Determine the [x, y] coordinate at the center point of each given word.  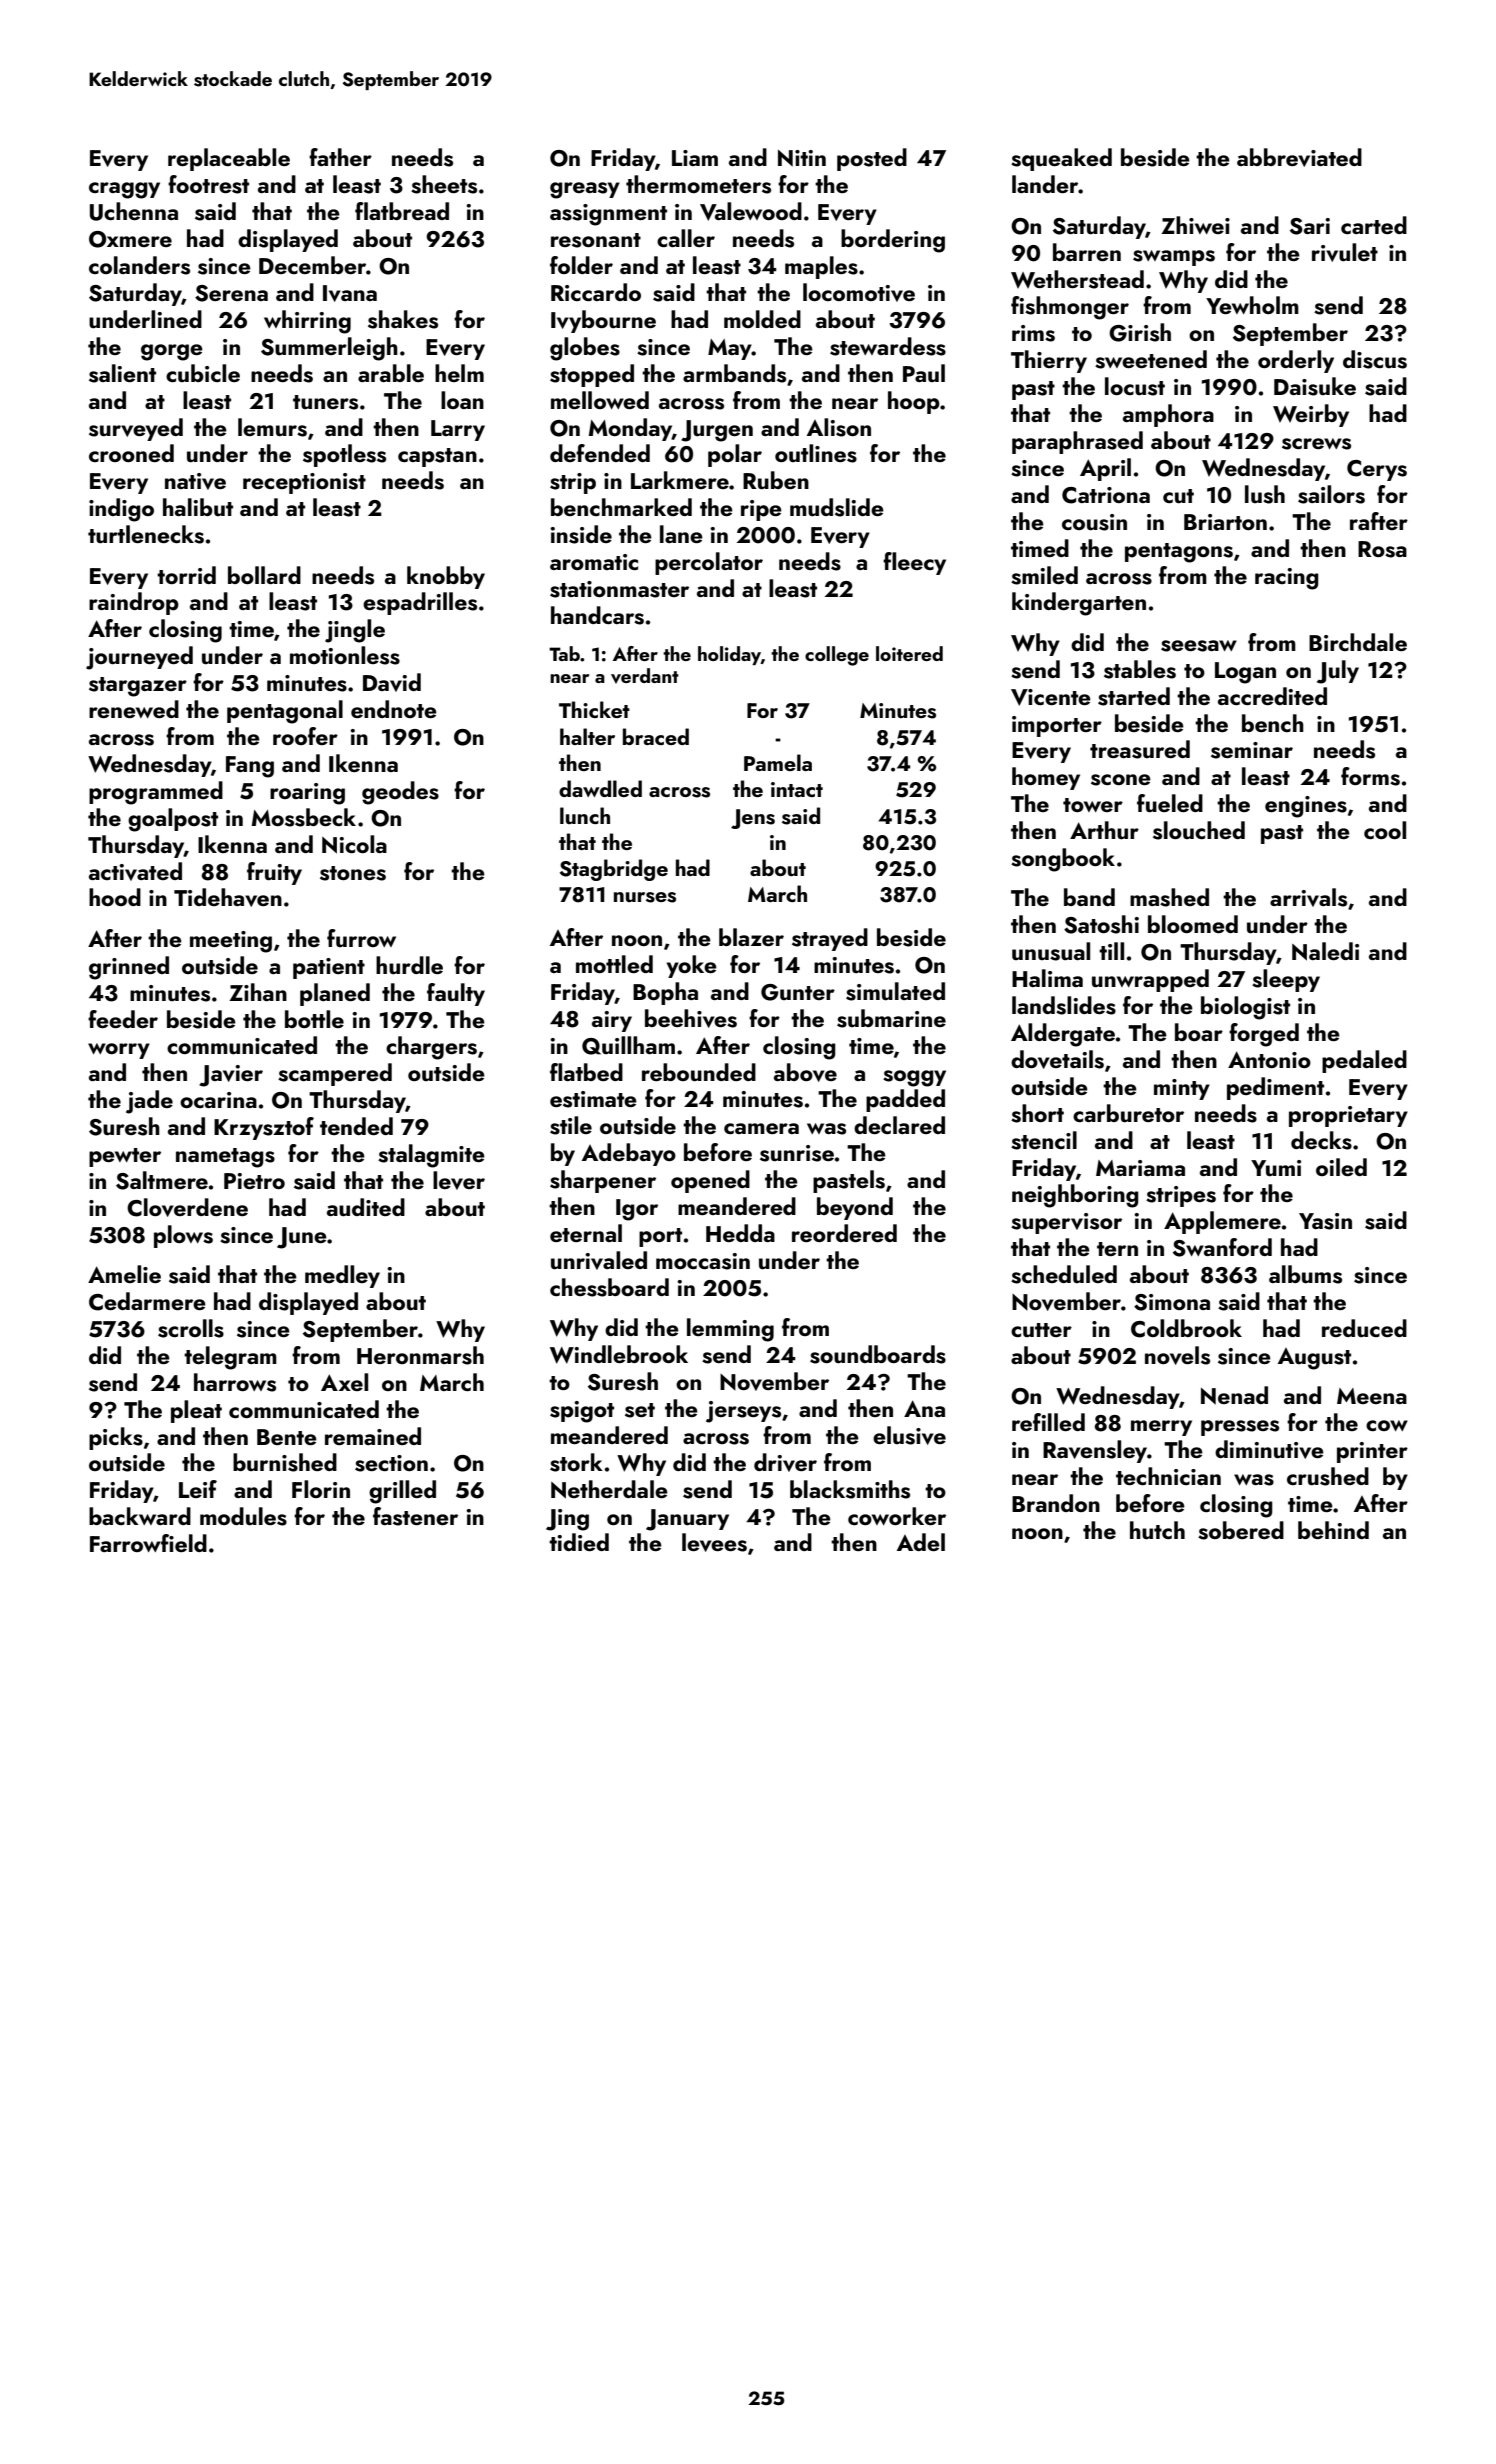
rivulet [1345, 252]
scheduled [1064, 1274]
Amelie [124, 1274]
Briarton [1225, 522]
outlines [816, 453]
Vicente [1051, 697]
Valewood [751, 211]
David [392, 682]
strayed [830, 939]
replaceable [229, 159]
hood [115, 897]
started [1134, 696]
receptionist [304, 483]
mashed [1169, 897]
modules [243, 1516]
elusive [909, 1435]
